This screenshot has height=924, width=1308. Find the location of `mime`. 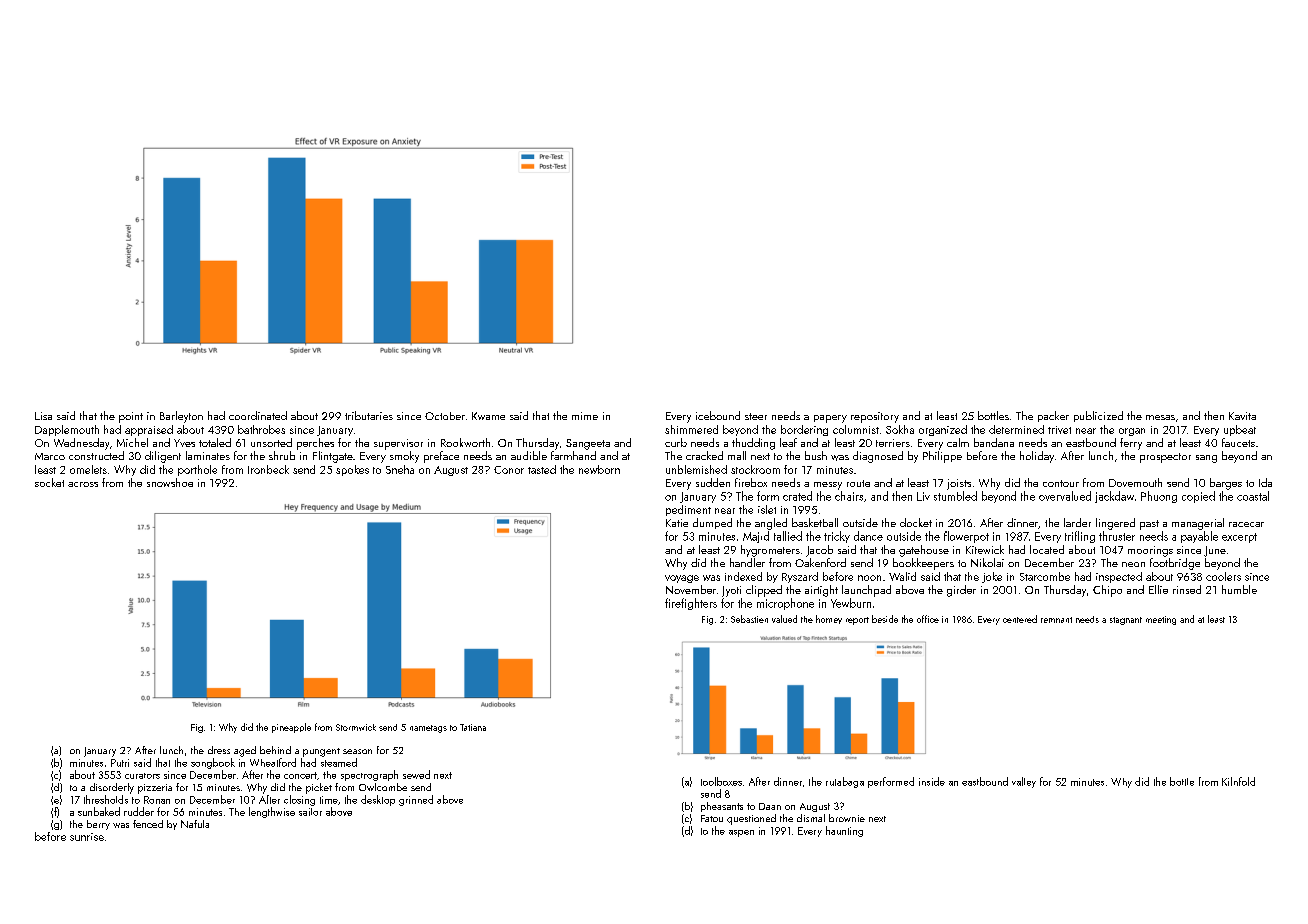

mime is located at coordinates (585, 416).
